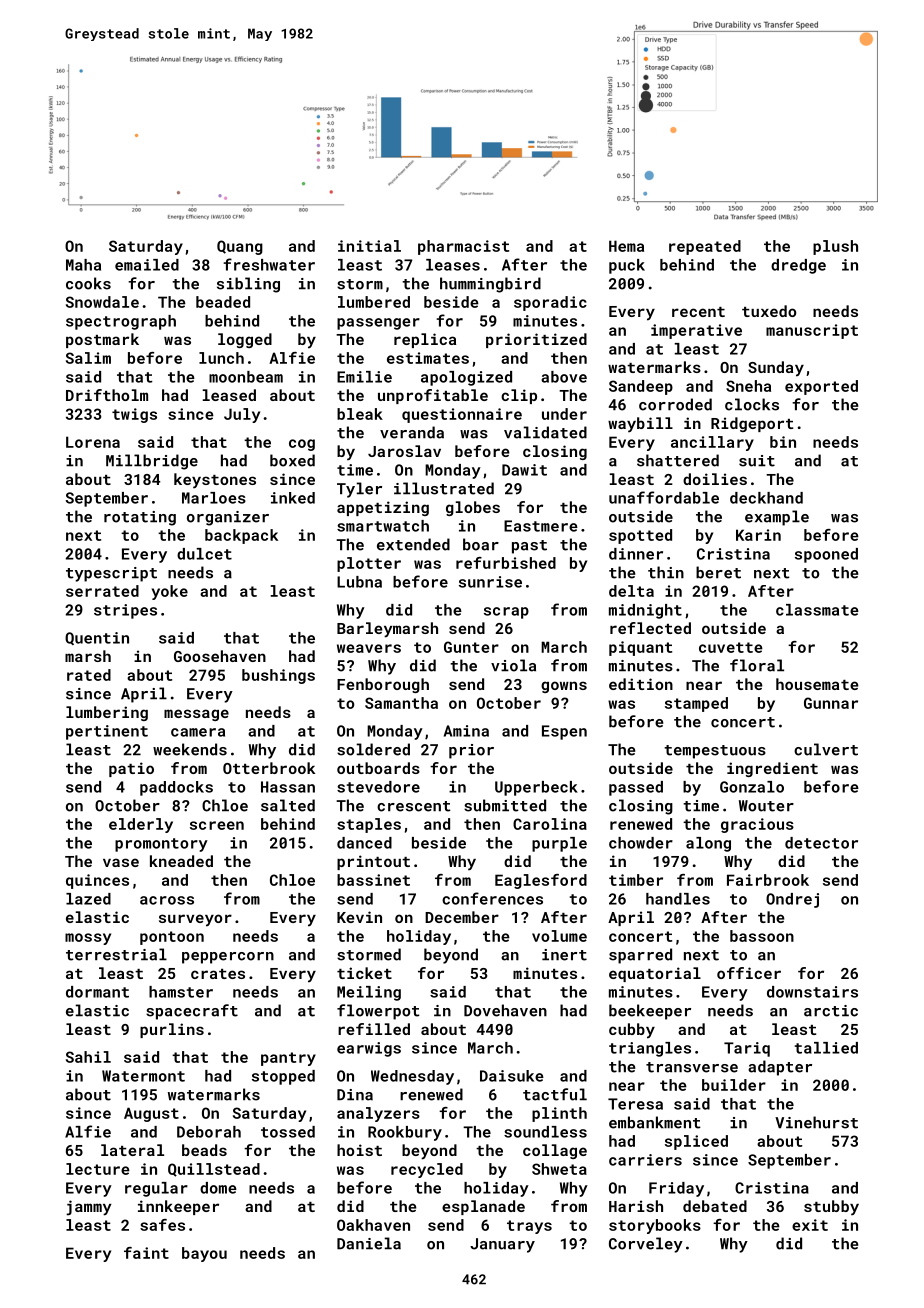  What do you see at coordinates (88, 358) in the document?
I see `Salim` at bounding box center [88, 358].
